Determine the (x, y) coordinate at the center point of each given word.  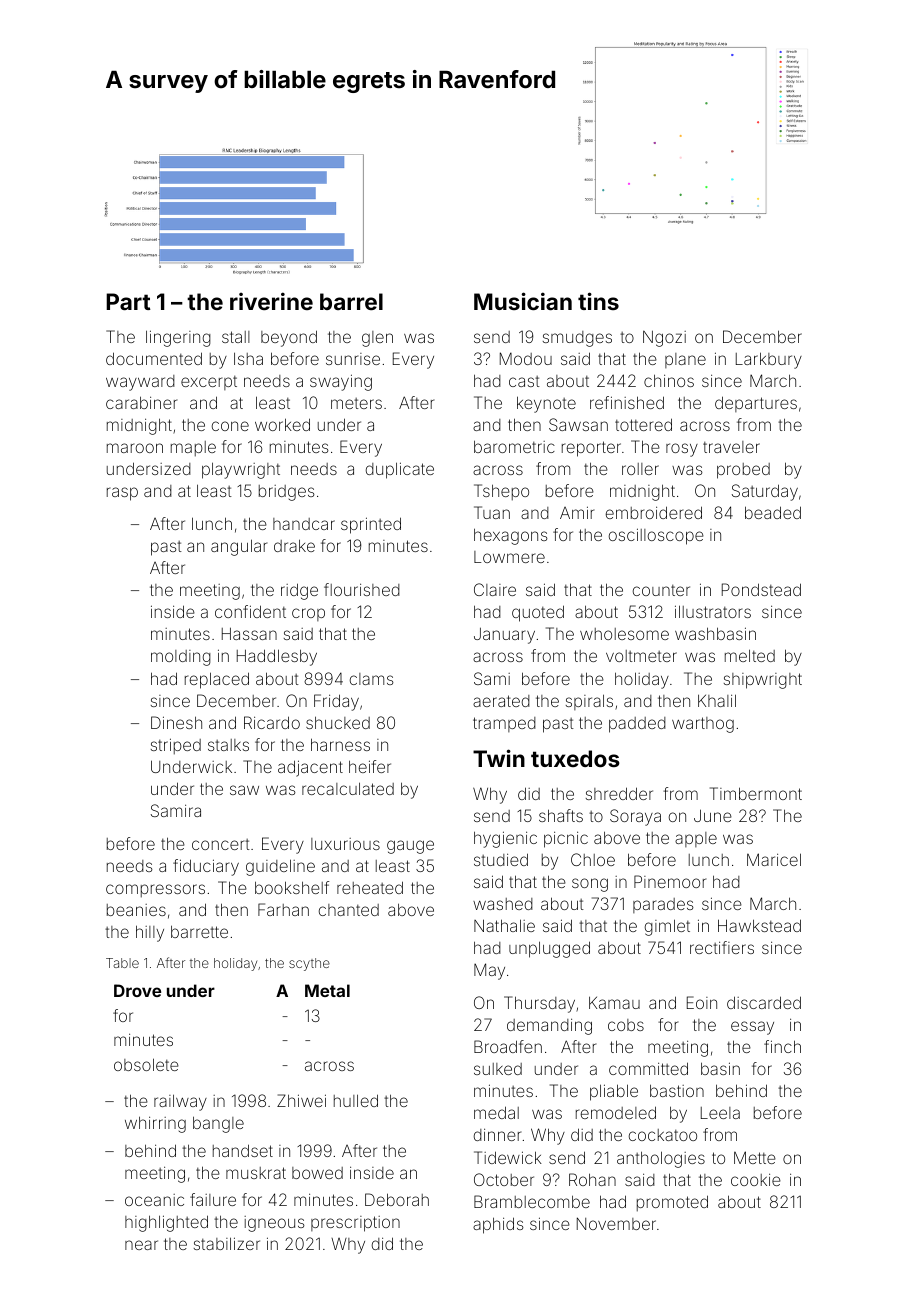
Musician (523, 301)
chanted (349, 910)
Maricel (774, 859)
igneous (274, 1224)
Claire (495, 589)
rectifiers (722, 947)
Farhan (283, 909)
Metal (327, 990)
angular (239, 547)
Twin (499, 758)
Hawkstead (759, 925)
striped (176, 746)
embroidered (654, 512)
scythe (309, 964)
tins (598, 301)
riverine (271, 301)
